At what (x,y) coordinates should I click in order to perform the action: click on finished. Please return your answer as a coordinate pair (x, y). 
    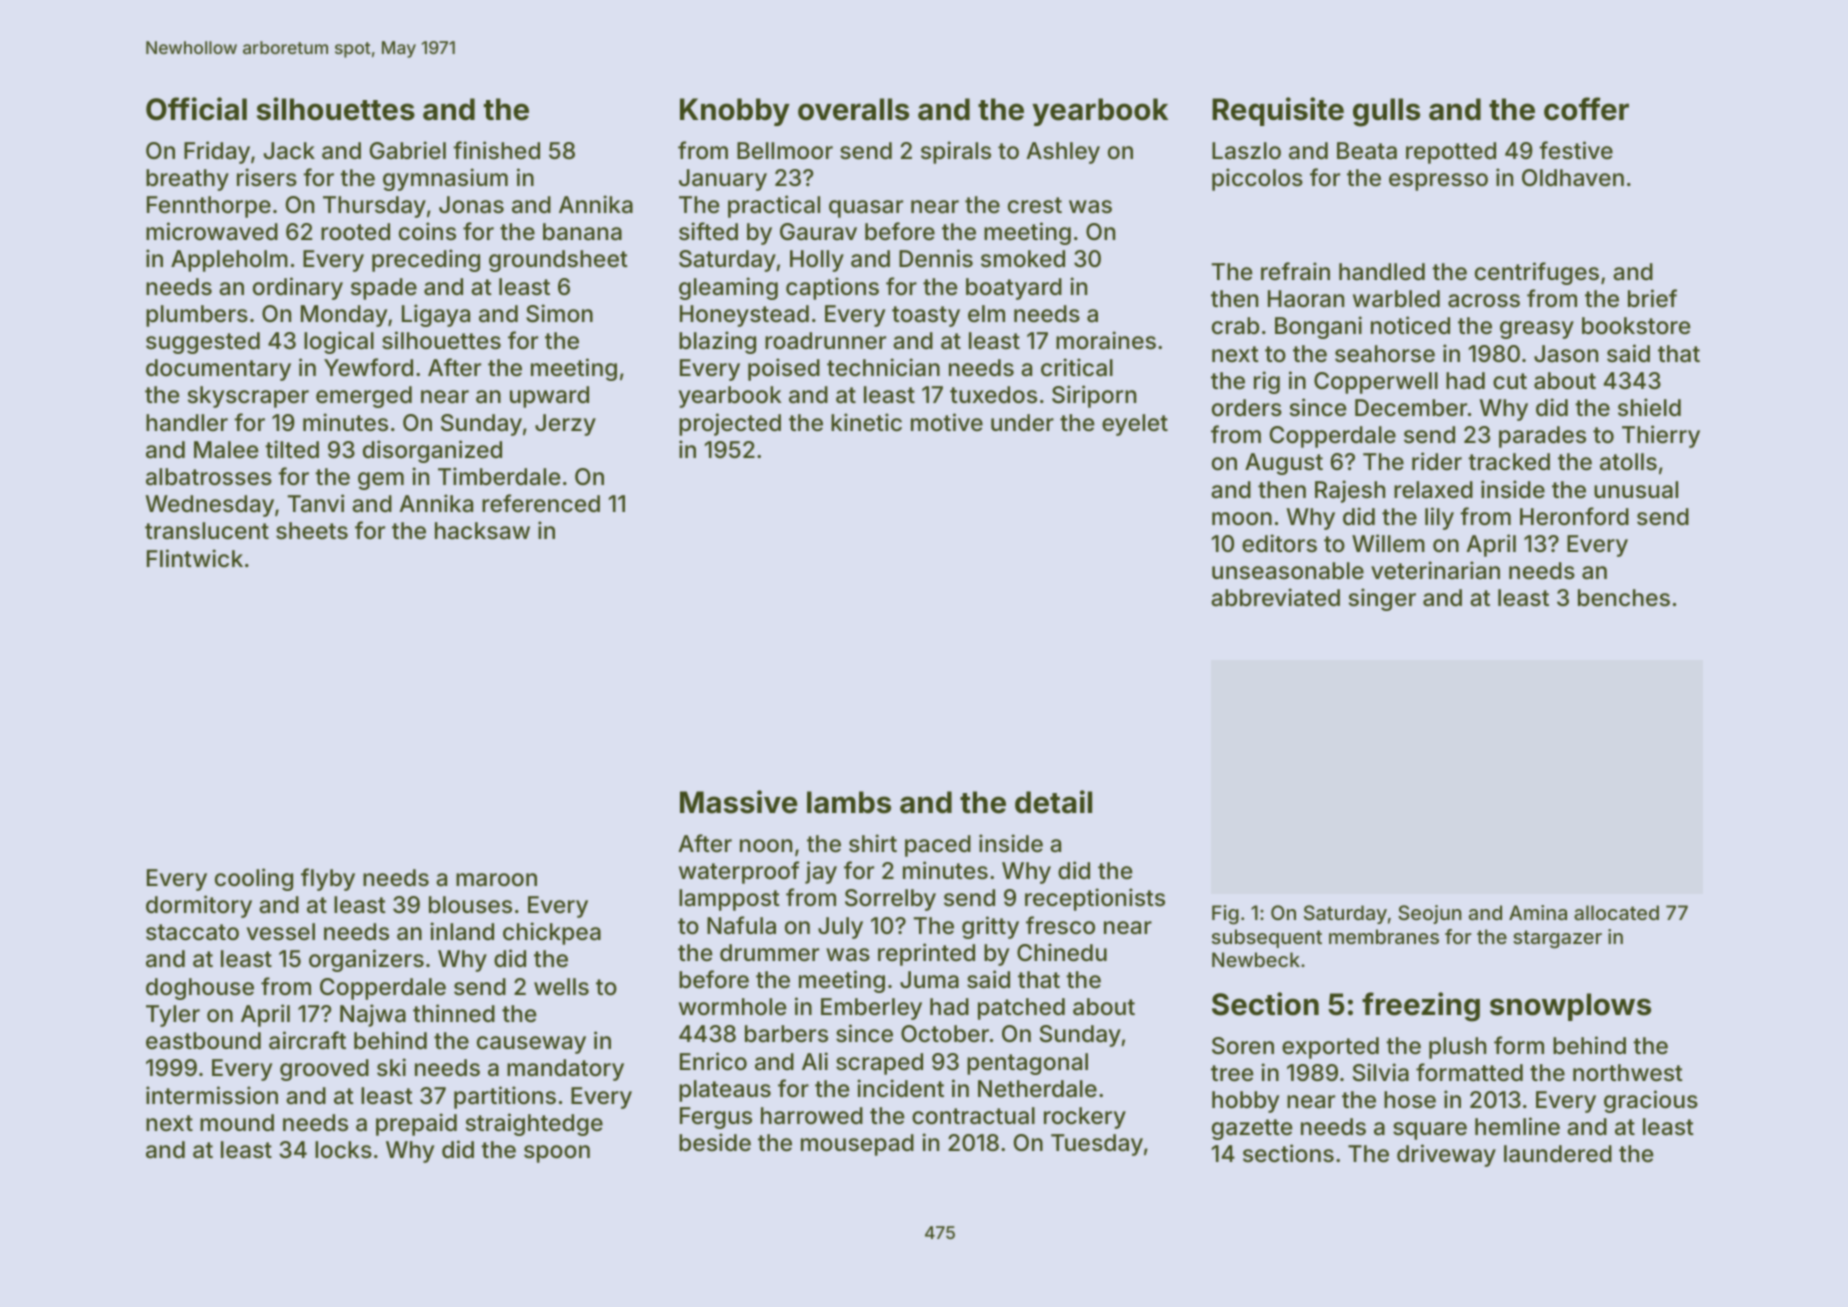
    Looking at the image, I should click on (496, 150).
